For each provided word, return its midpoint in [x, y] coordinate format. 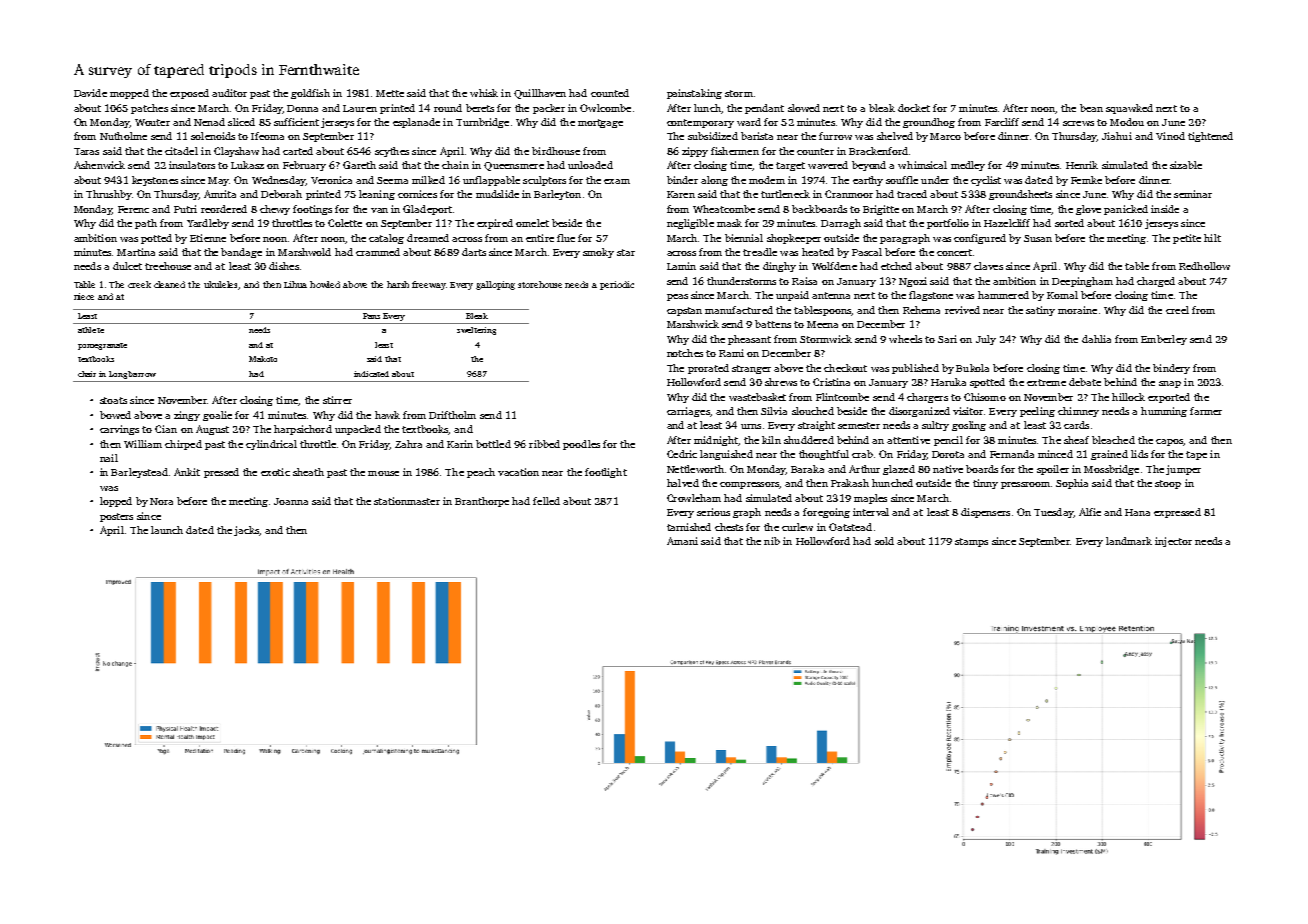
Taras [86, 151]
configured [980, 239]
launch [167, 530]
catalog [386, 239]
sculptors [544, 181]
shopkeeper [794, 239]
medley [968, 166]
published [915, 369]
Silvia [774, 411]
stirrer [337, 400]
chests [729, 527]
